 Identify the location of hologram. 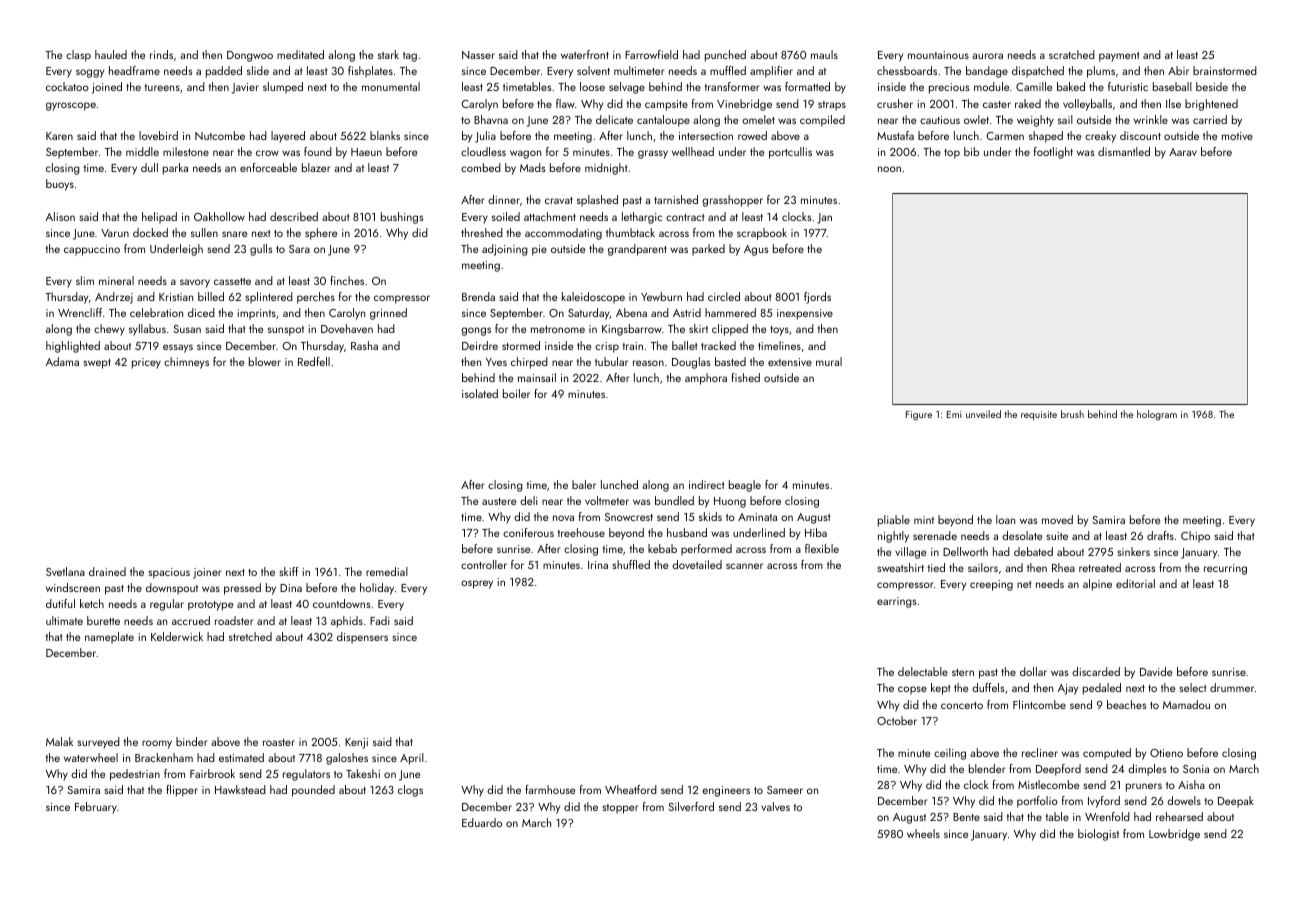
(1157, 415).
